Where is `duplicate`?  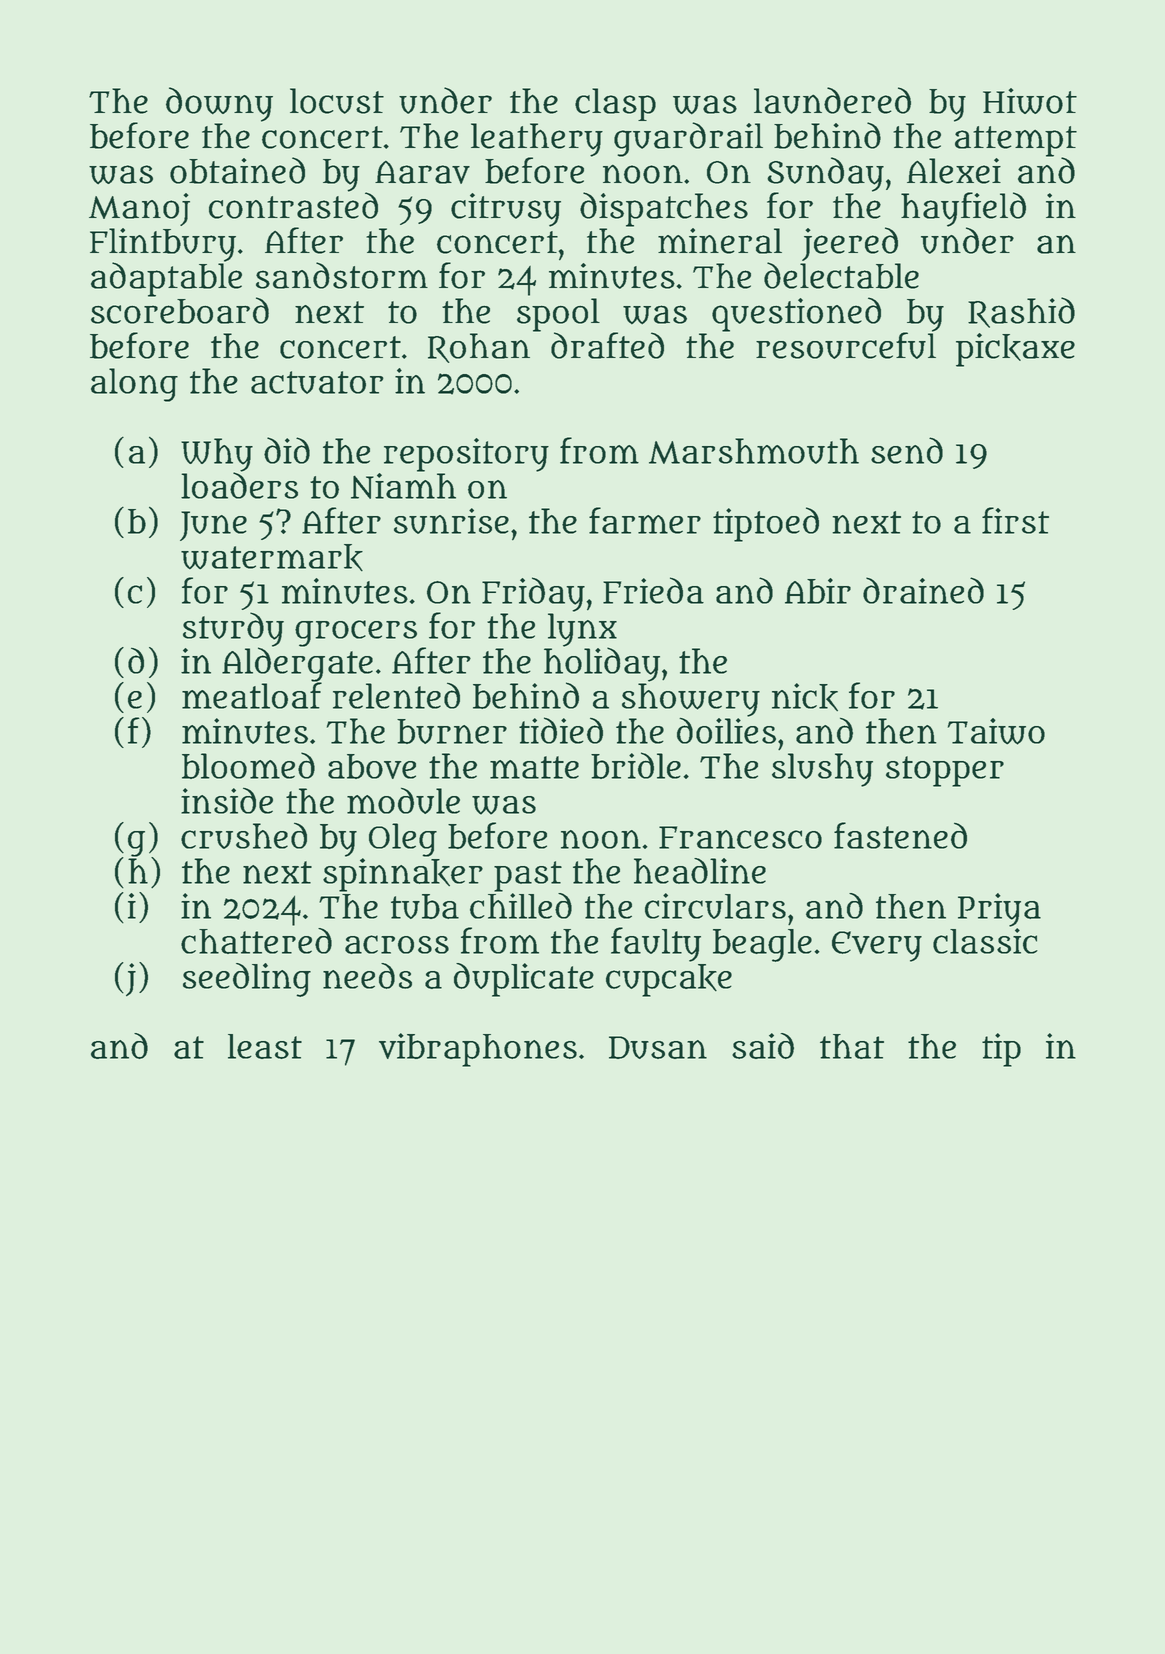
duplicate is located at coordinates (524, 980).
